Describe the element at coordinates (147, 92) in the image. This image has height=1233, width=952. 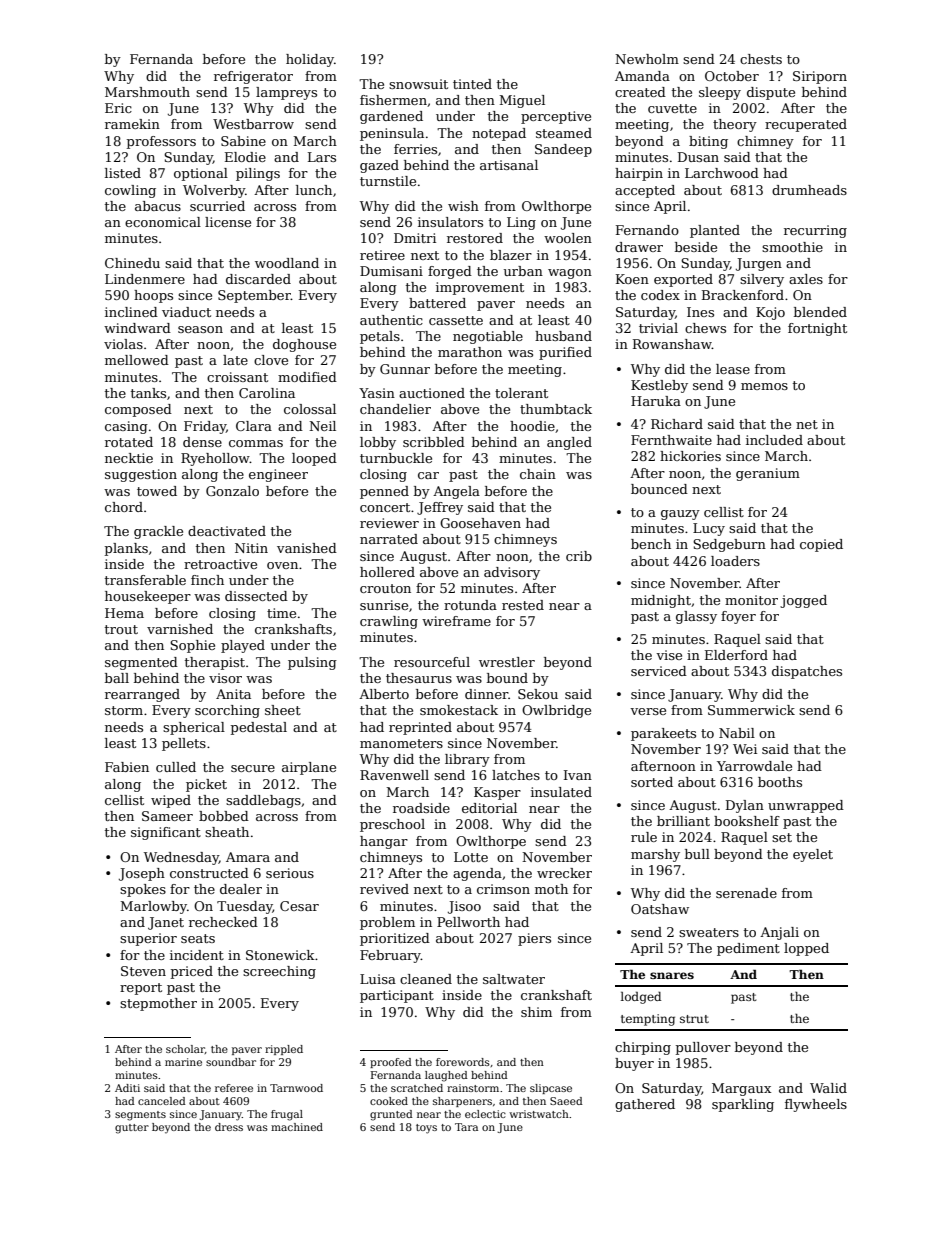
I see `Marshmouth` at that location.
